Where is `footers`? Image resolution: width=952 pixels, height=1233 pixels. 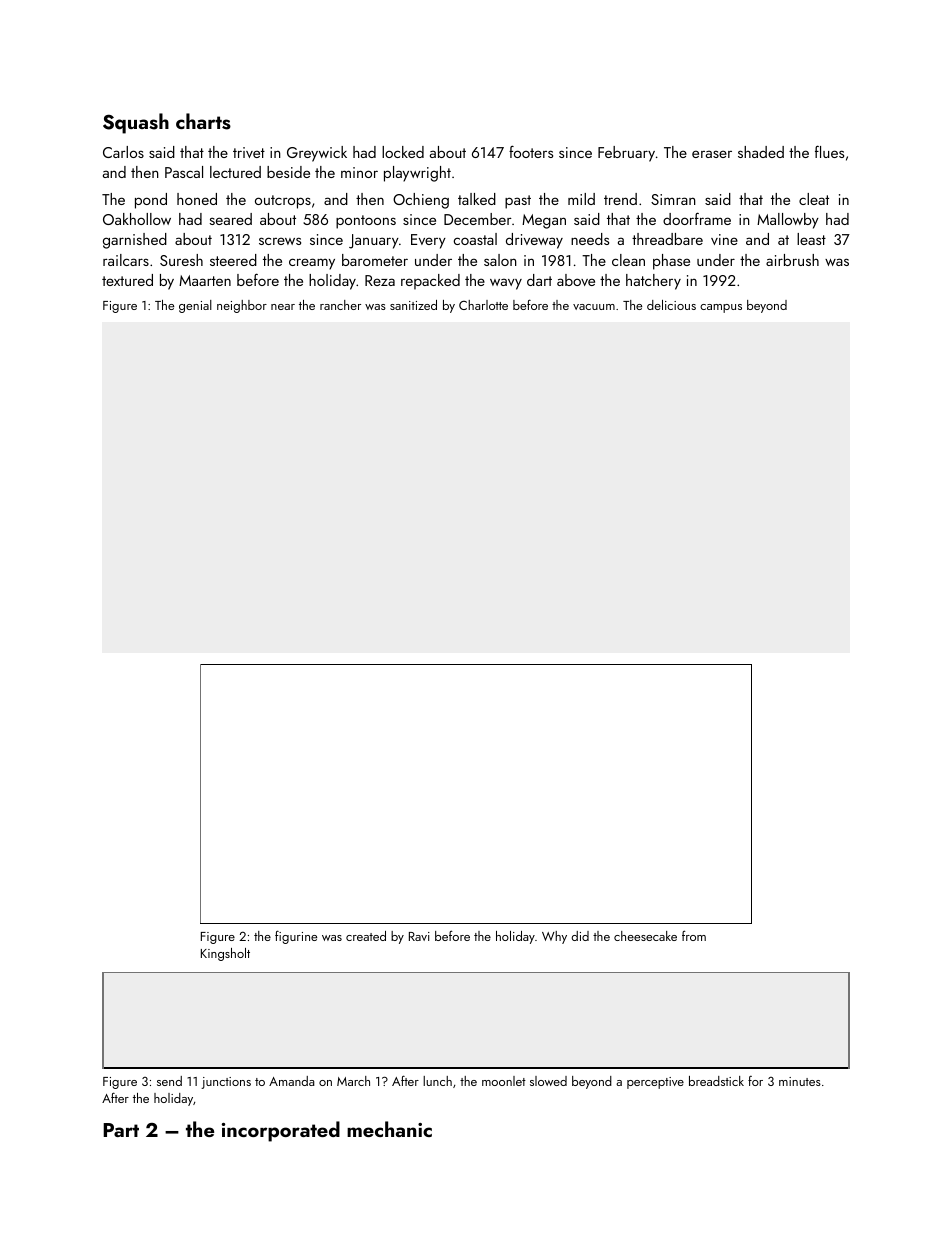 footers is located at coordinates (531, 151).
